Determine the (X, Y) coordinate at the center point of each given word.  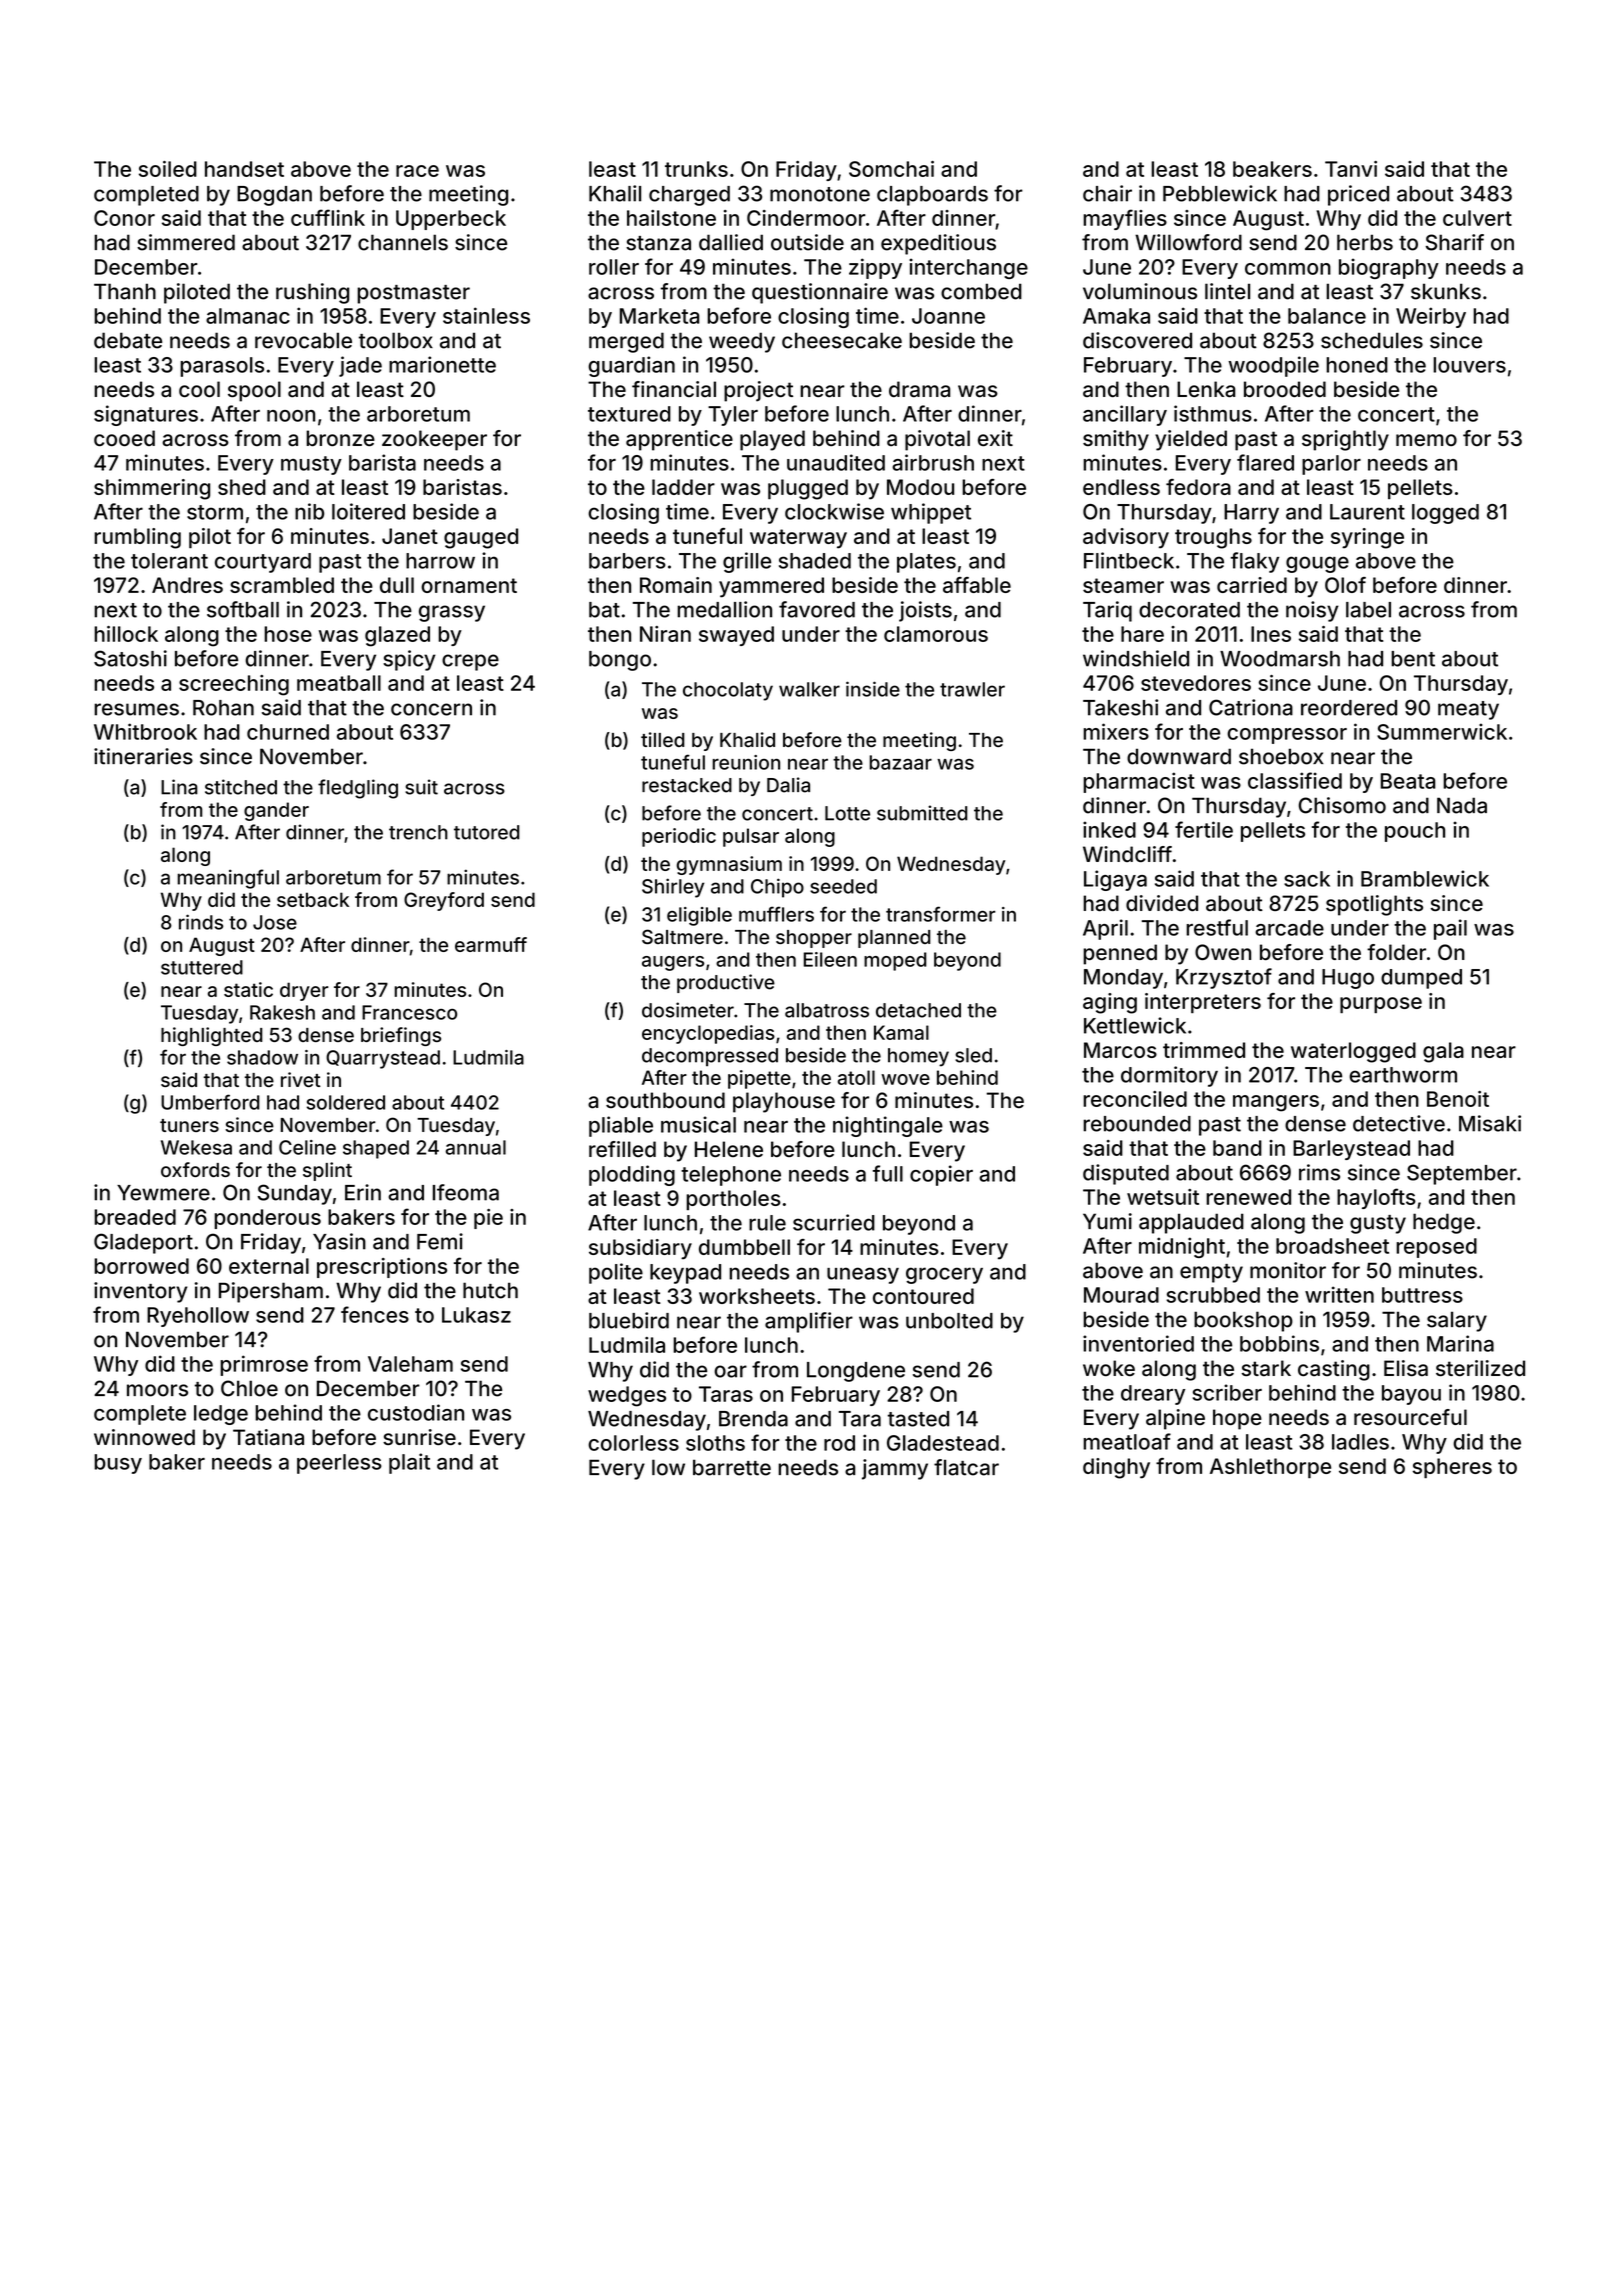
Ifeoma (466, 1192)
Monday (1123, 979)
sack (1307, 879)
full (888, 1173)
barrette (732, 1467)
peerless (339, 1464)
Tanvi (1351, 169)
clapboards (932, 196)
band (1237, 1148)
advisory (1126, 538)
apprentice (679, 440)
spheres (1452, 1468)
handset (244, 169)
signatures (146, 415)
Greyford (444, 901)
